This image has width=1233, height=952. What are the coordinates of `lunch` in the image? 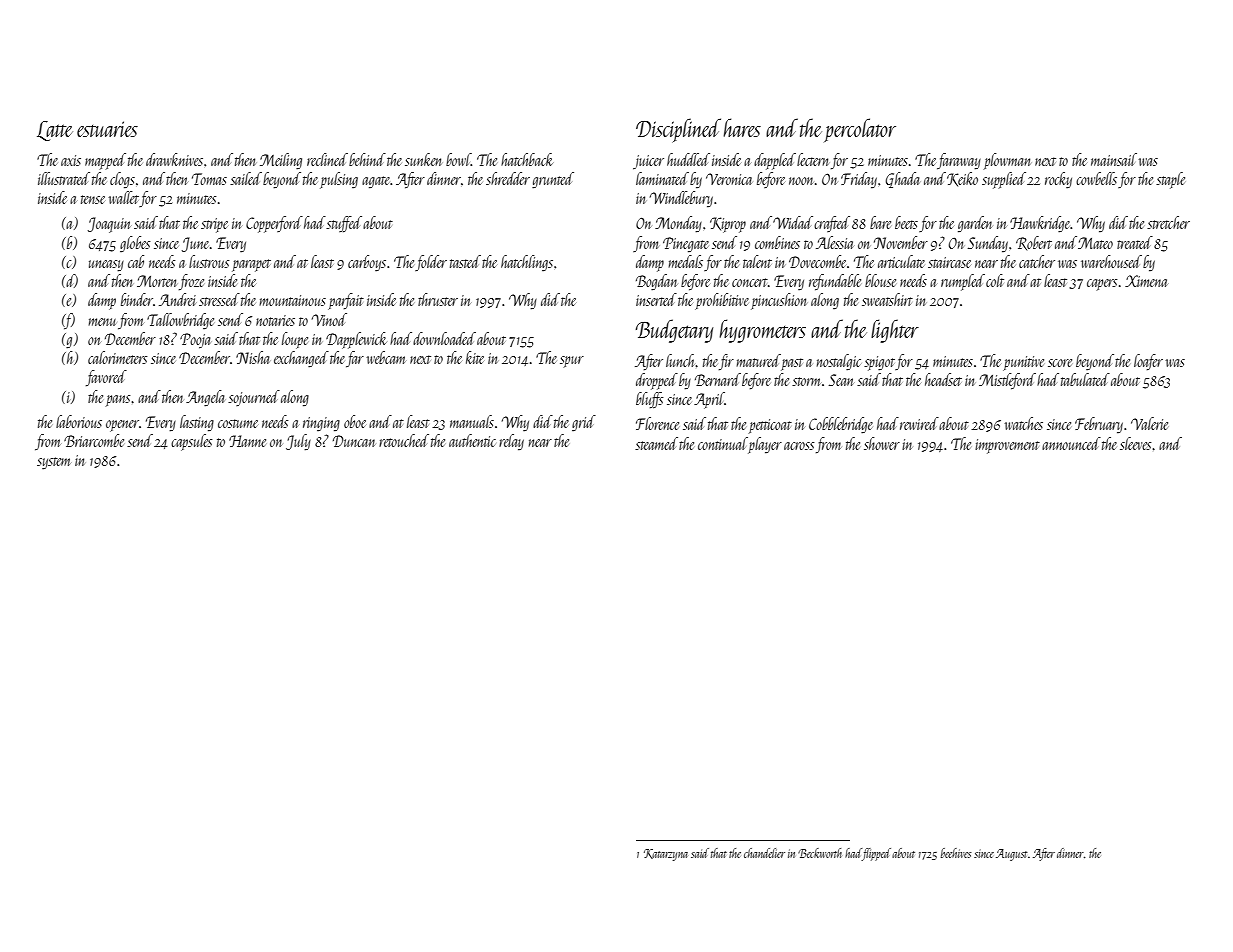 It's located at (680, 360).
